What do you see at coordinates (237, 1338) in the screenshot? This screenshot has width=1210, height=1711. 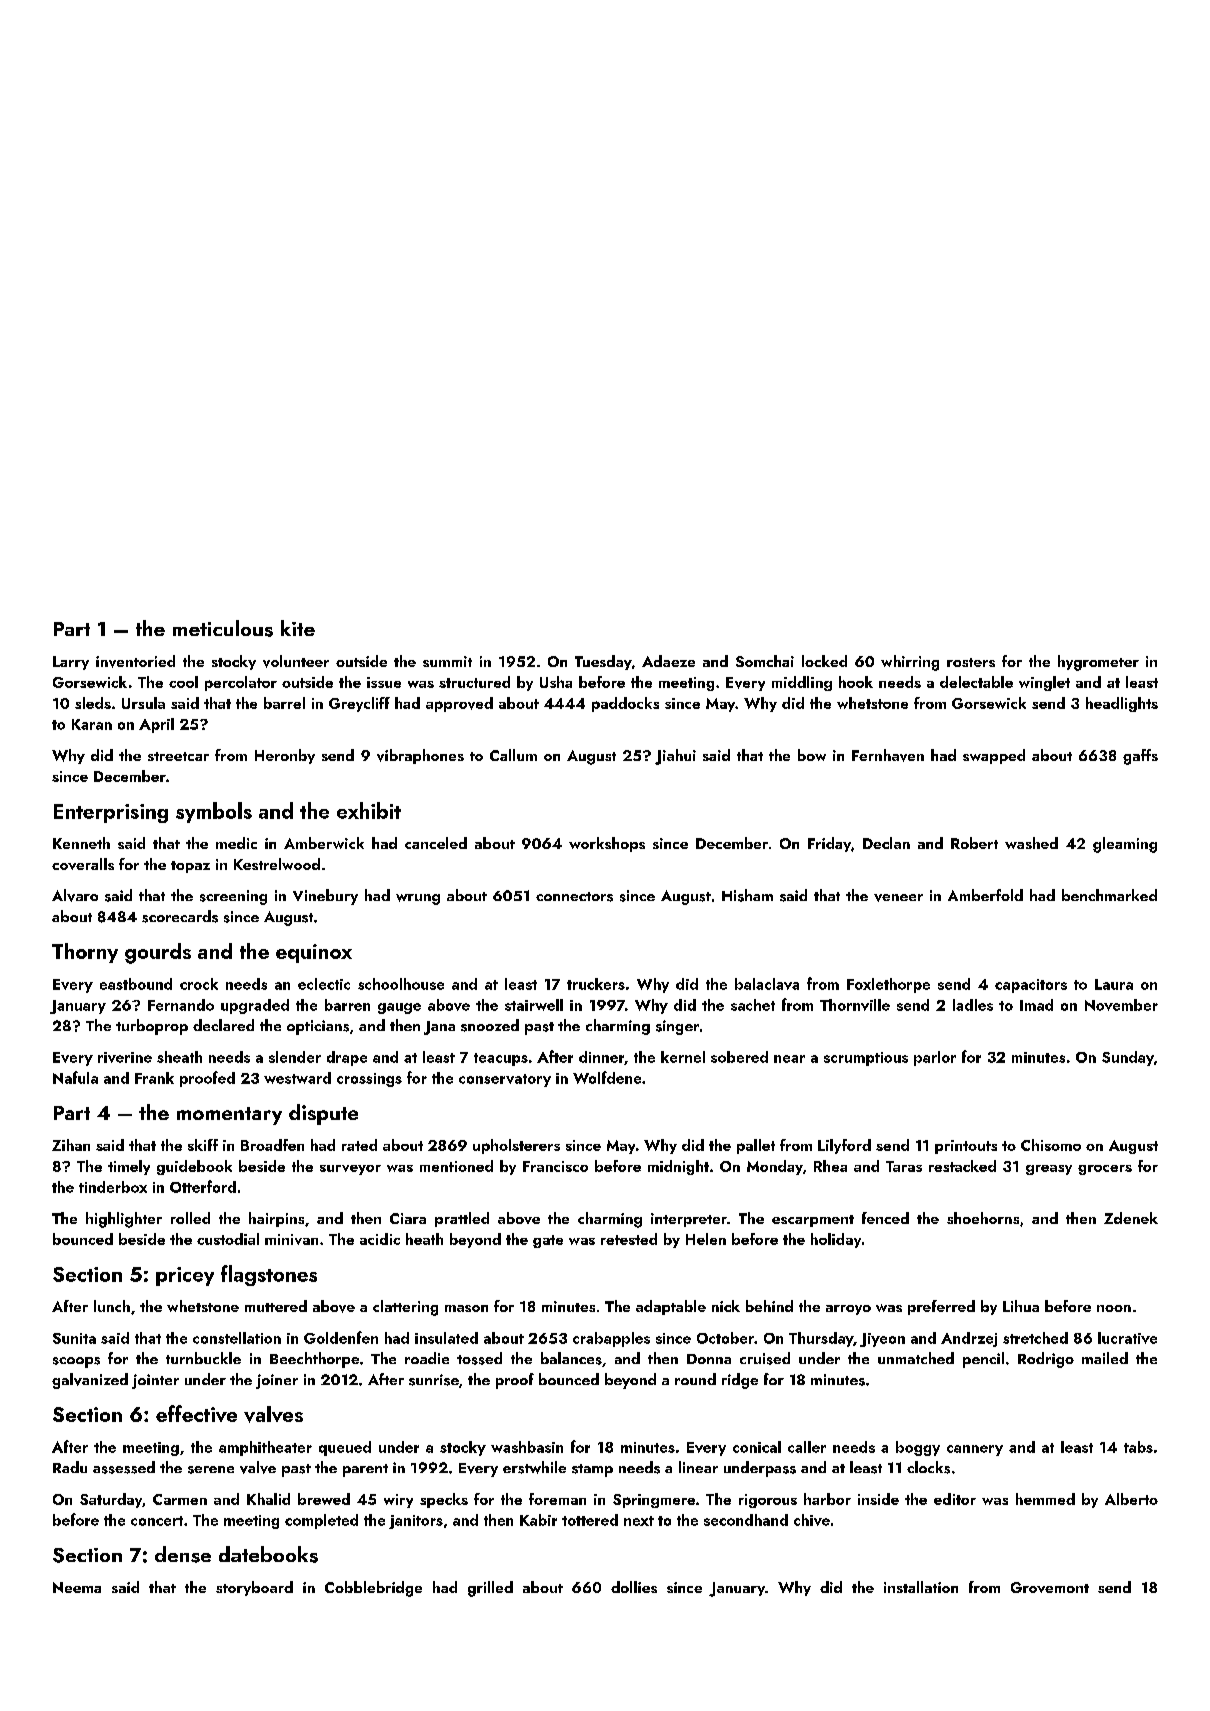 I see `constellation` at bounding box center [237, 1338].
